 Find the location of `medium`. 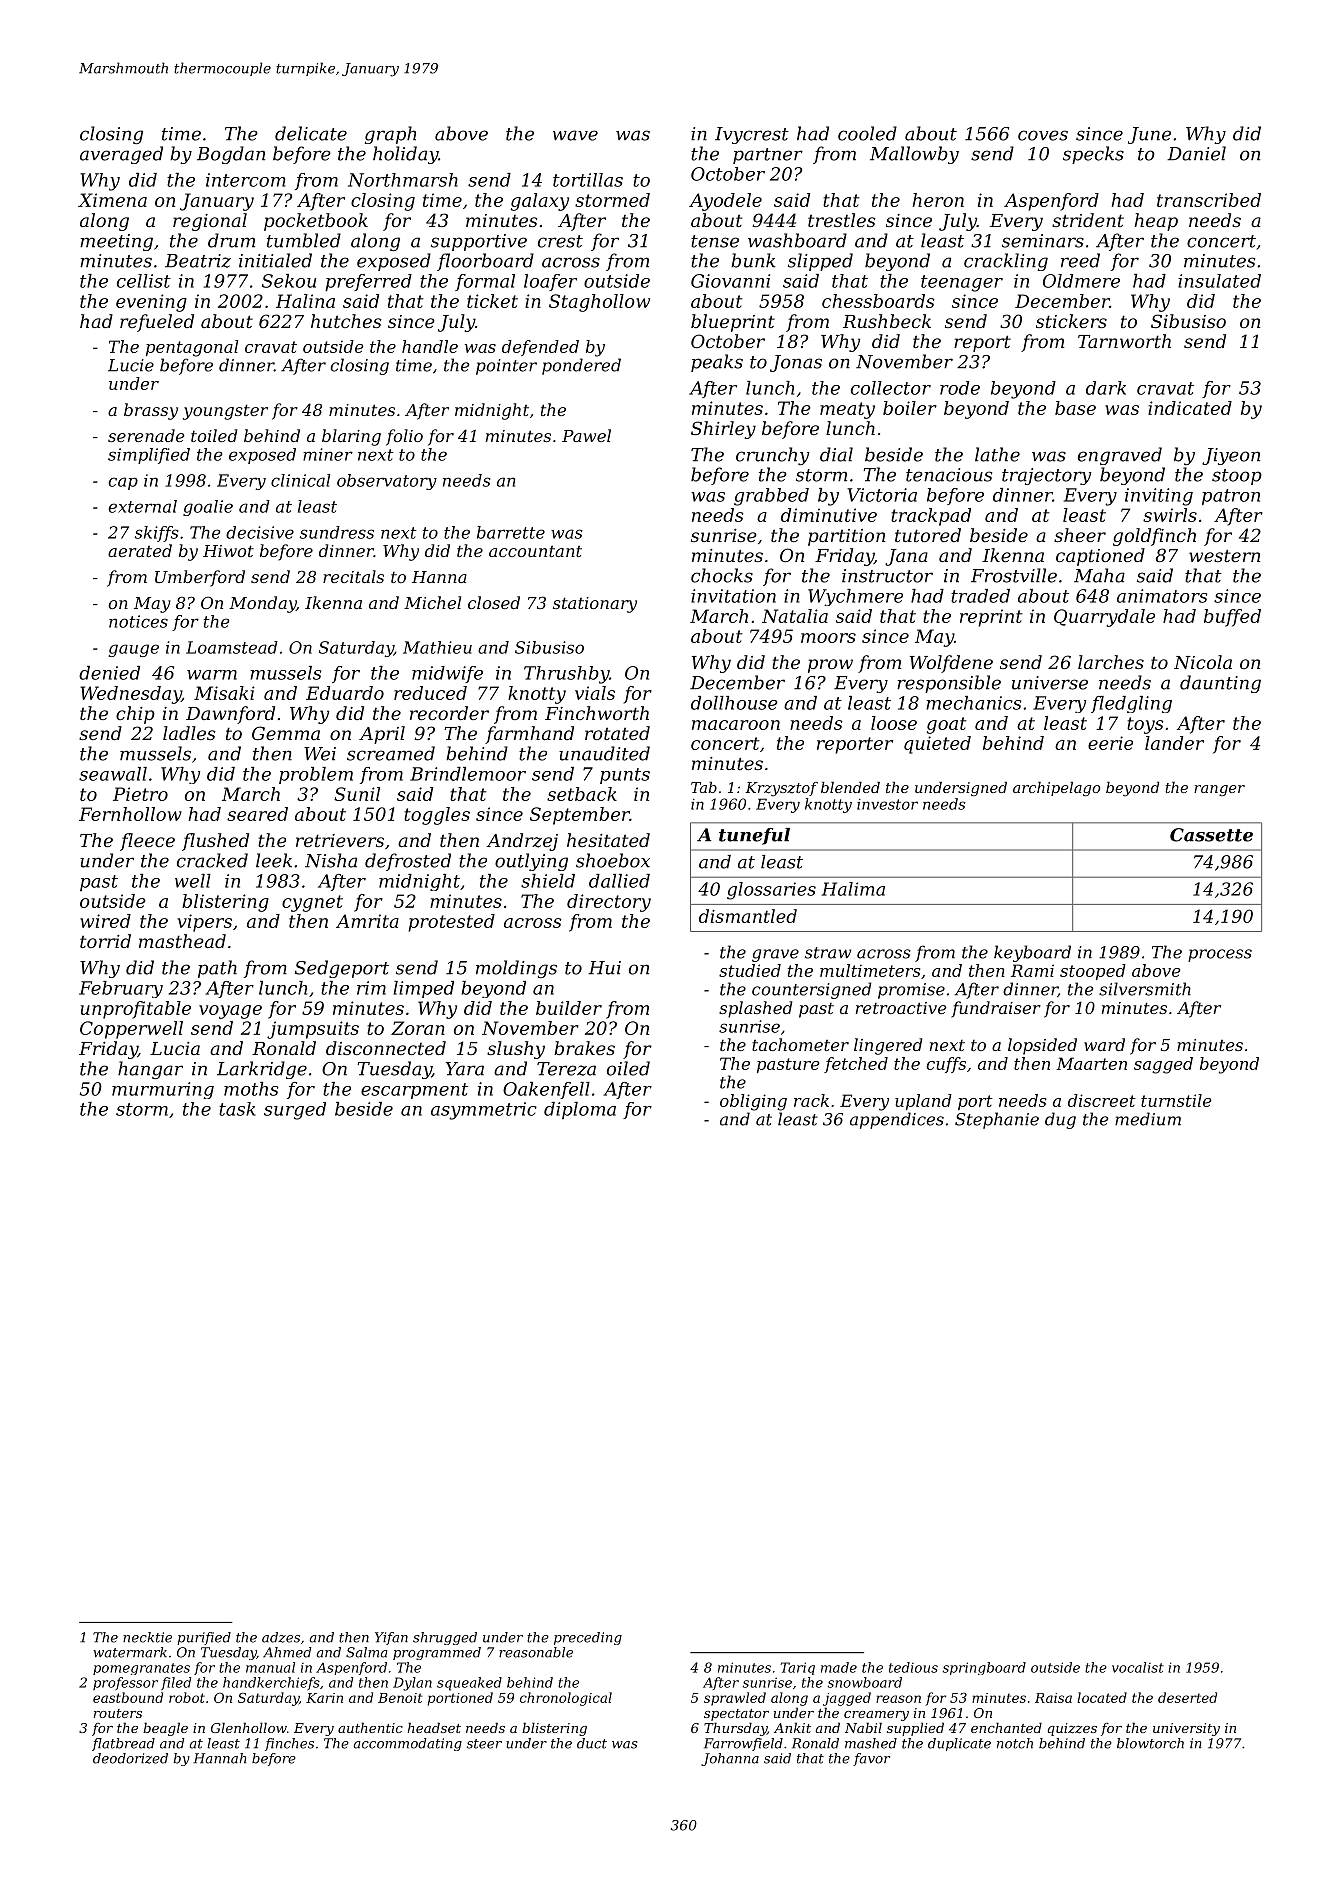

medium is located at coordinates (1148, 1119).
